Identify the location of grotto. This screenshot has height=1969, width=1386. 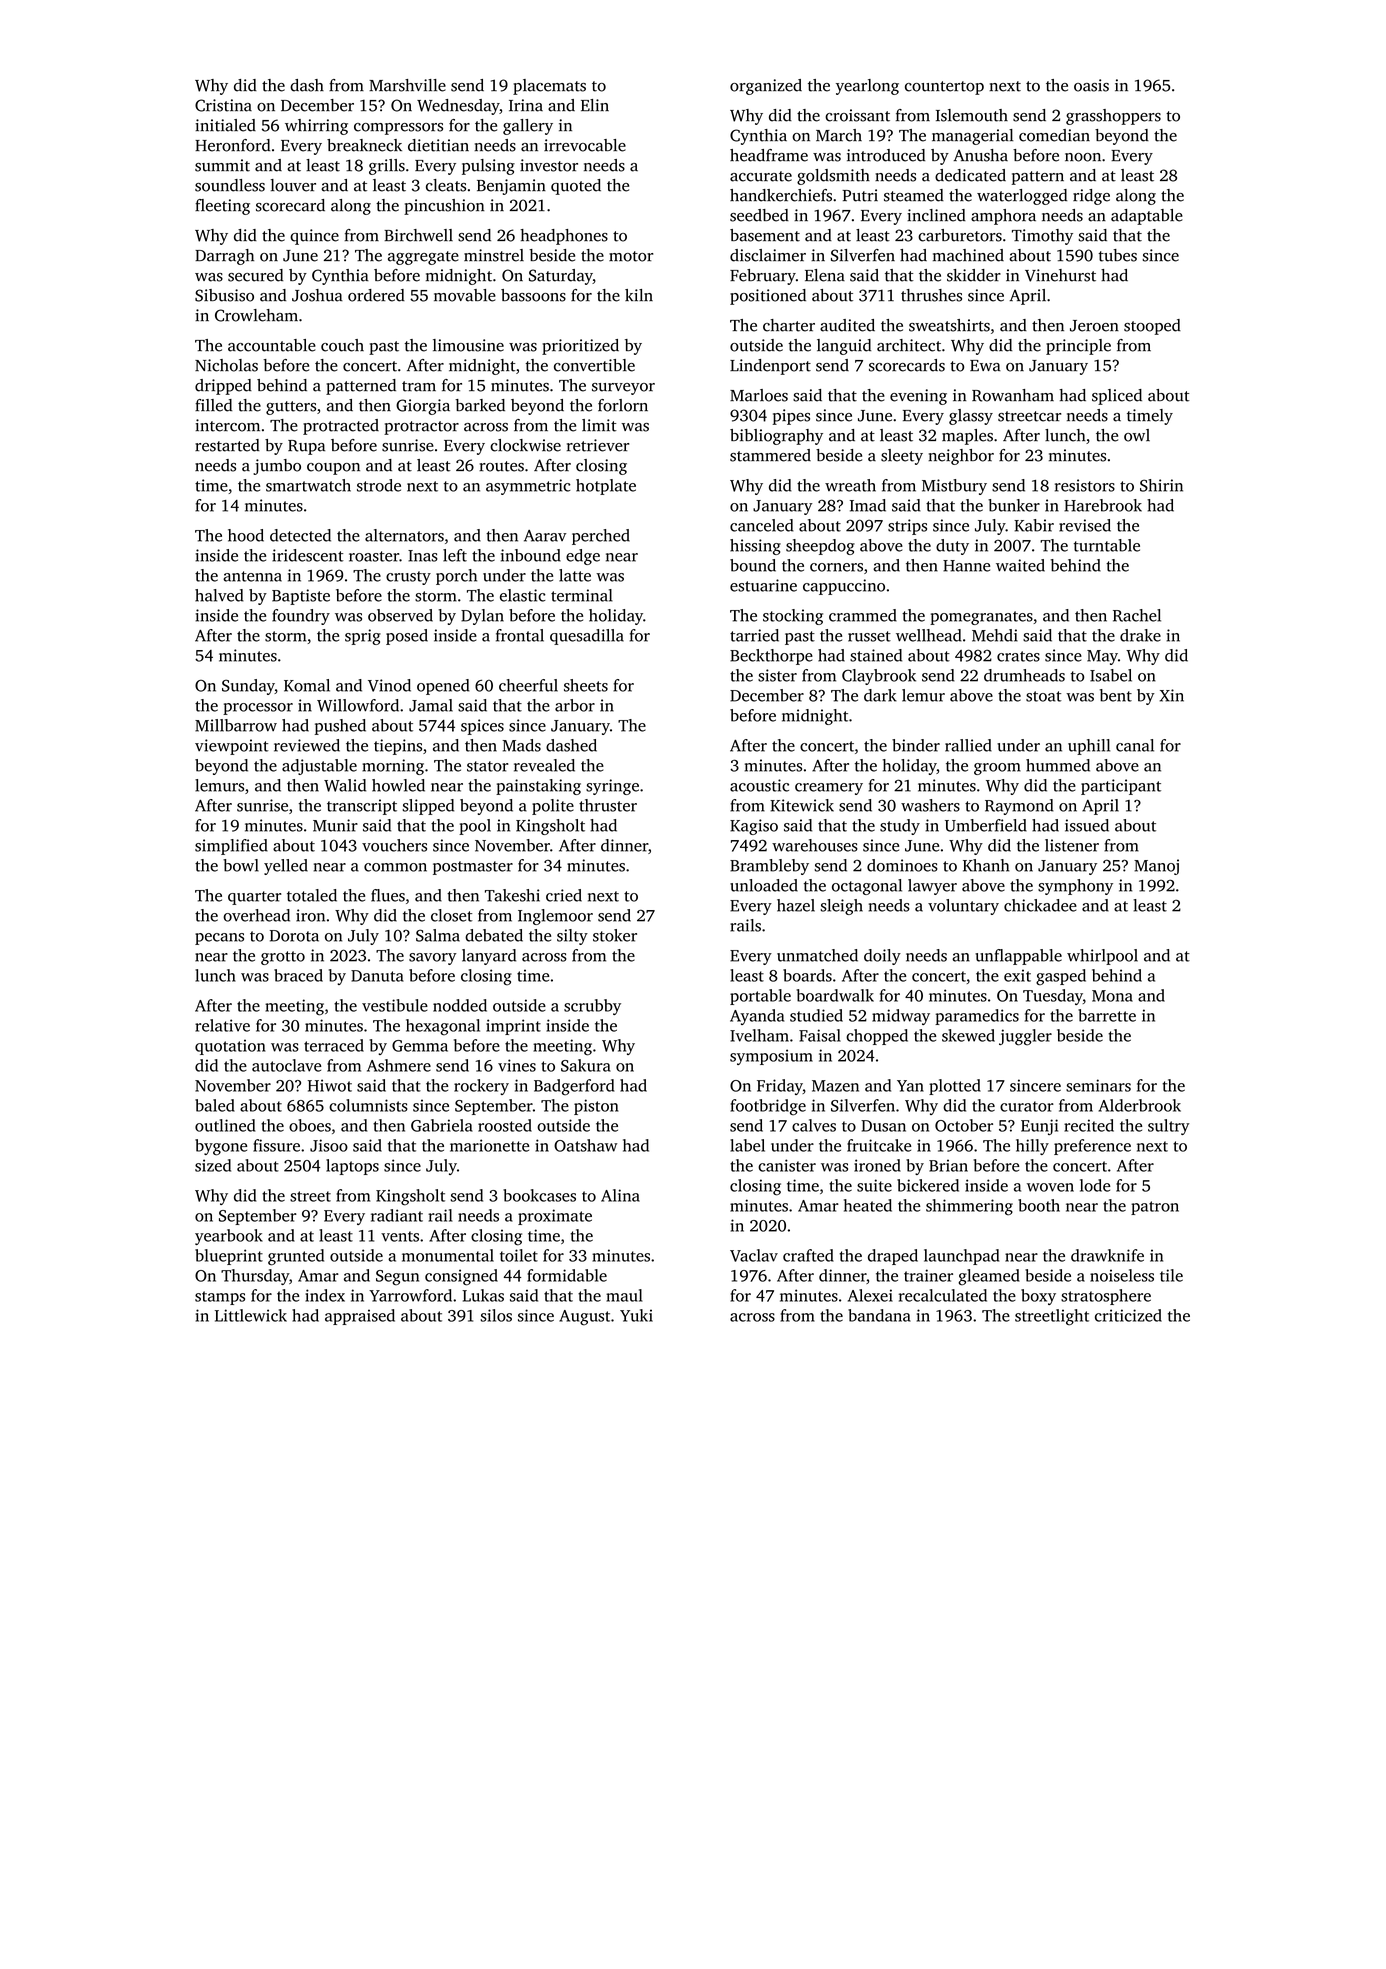
(283, 958).
